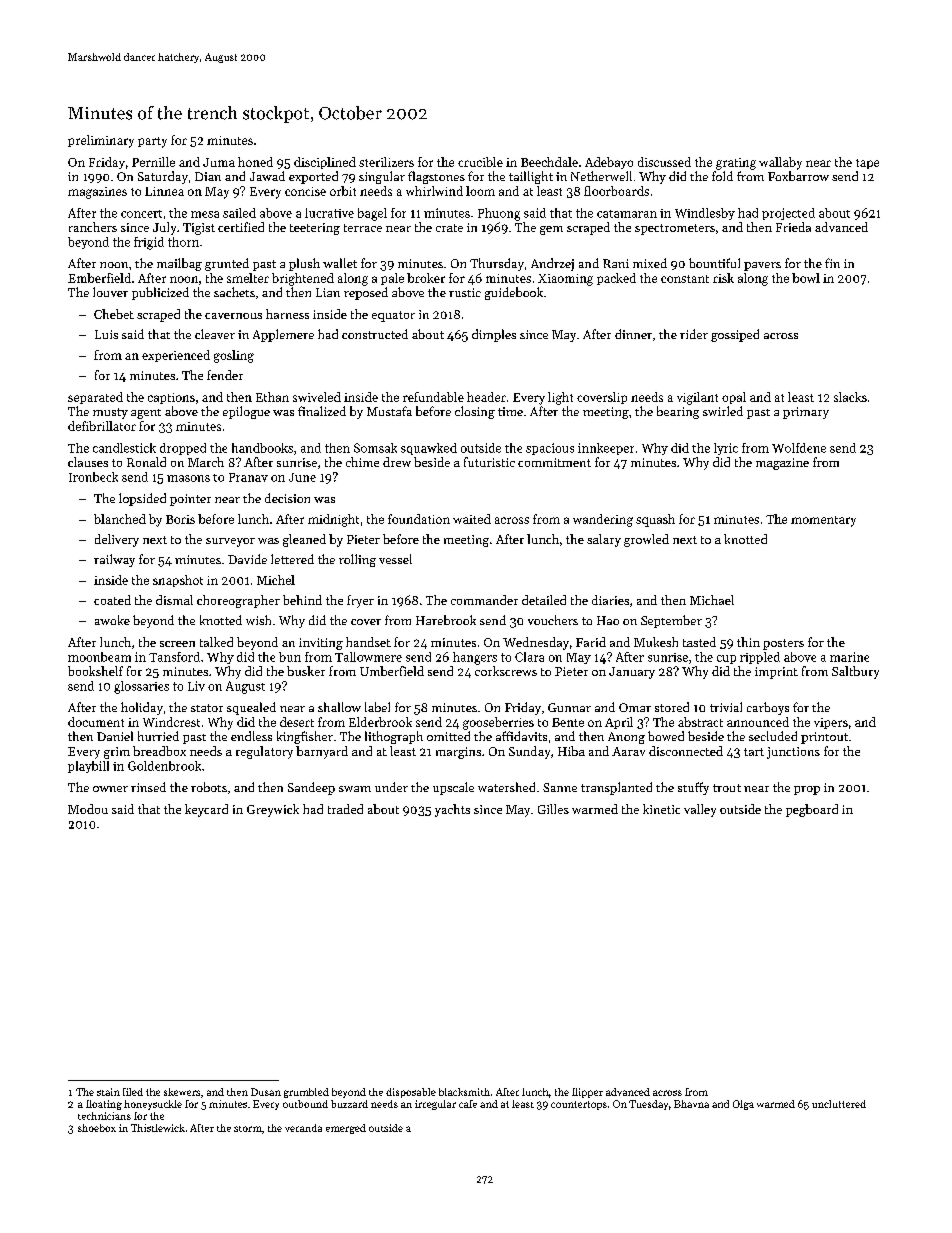 This page has height=1233, width=952. Describe the element at coordinates (205, 214) in the page. I see `mesa` at that location.
